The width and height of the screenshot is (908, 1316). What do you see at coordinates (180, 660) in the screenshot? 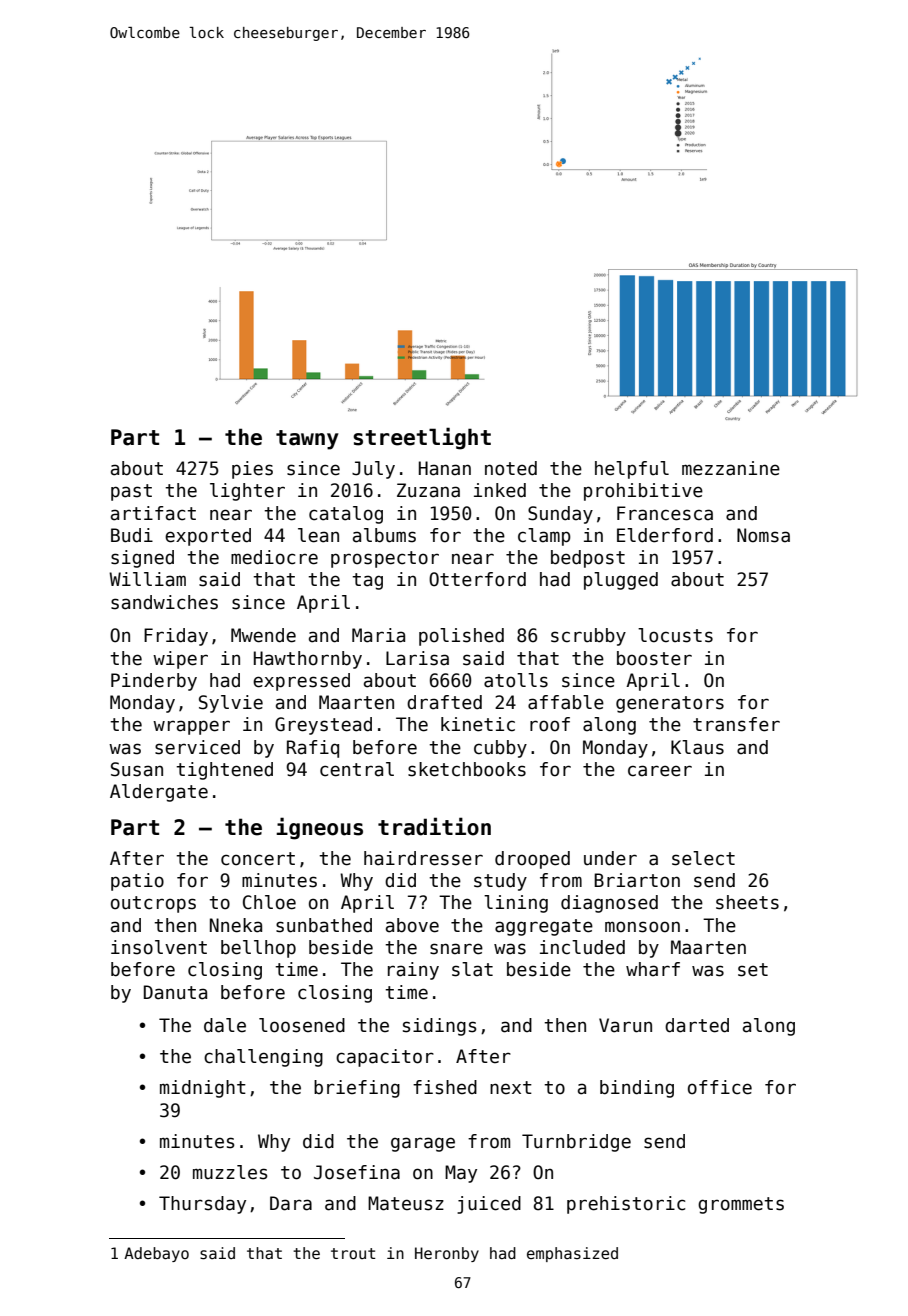
I see `wiper` at bounding box center [180, 660].
